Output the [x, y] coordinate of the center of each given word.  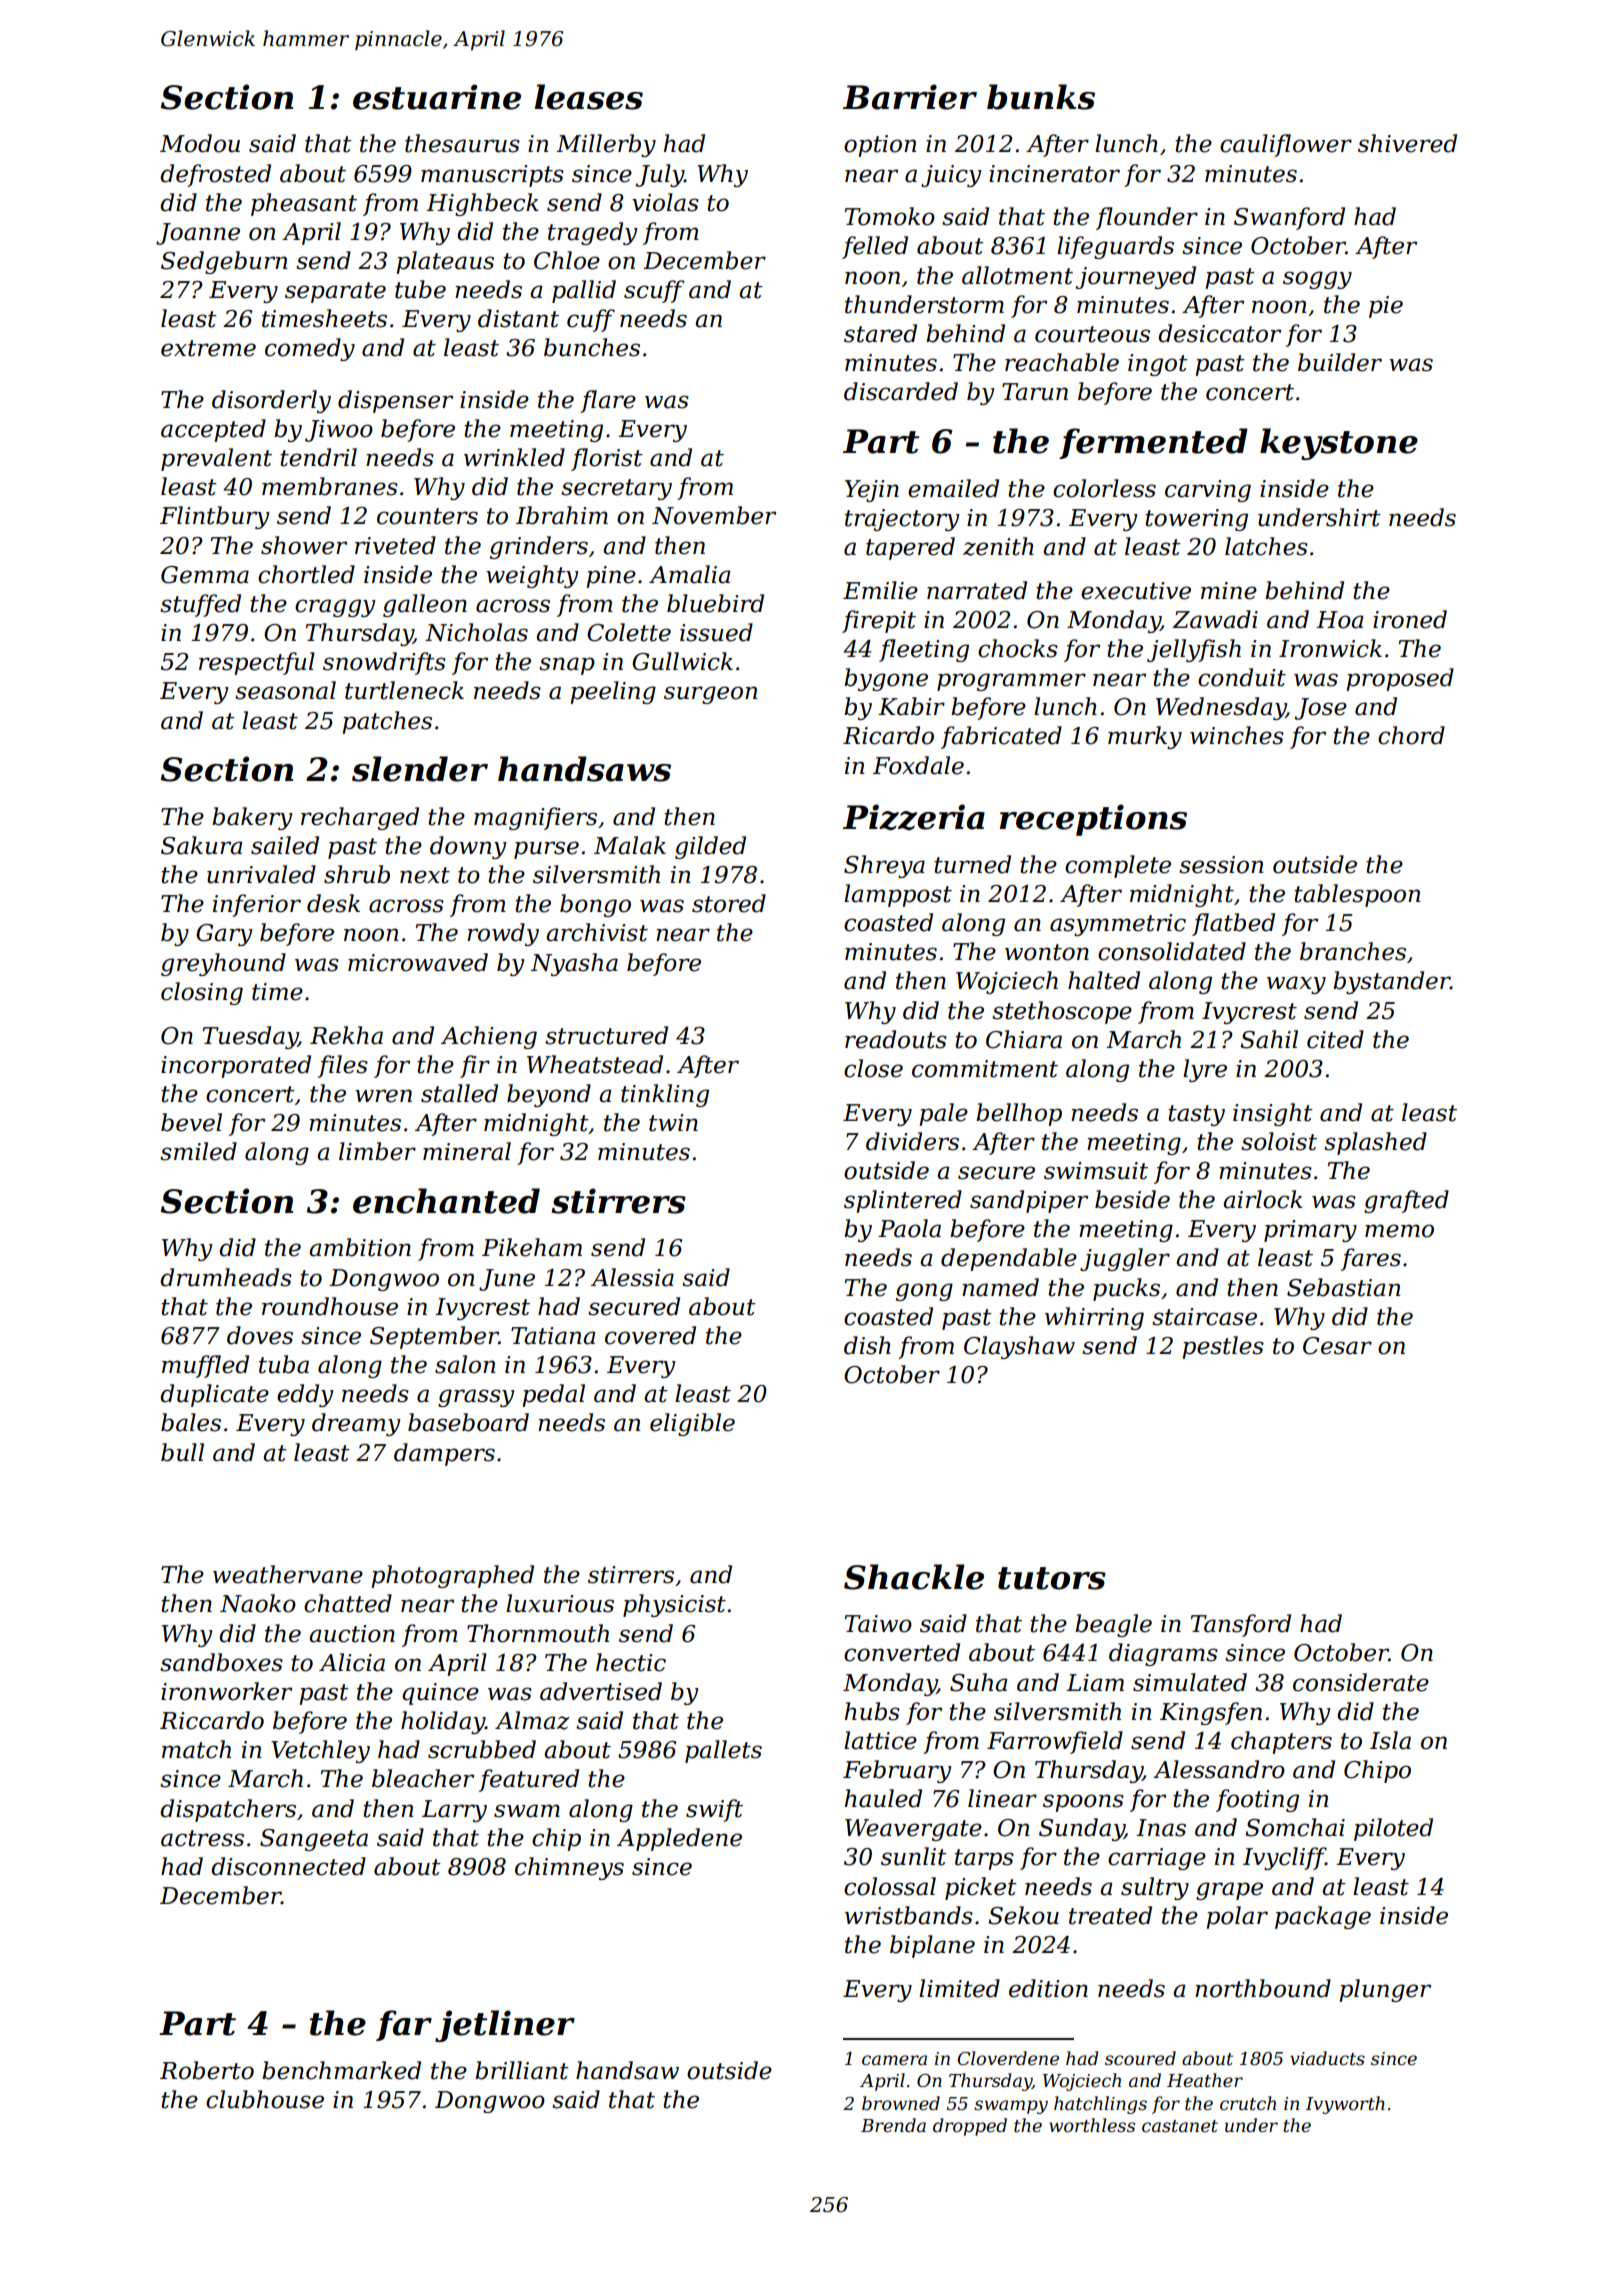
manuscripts [492, 176]
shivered [1407, 143]
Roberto [207, 2070]
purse [546, 850]
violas [665, 202]
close [873, 1068]
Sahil [1269, 1039]
